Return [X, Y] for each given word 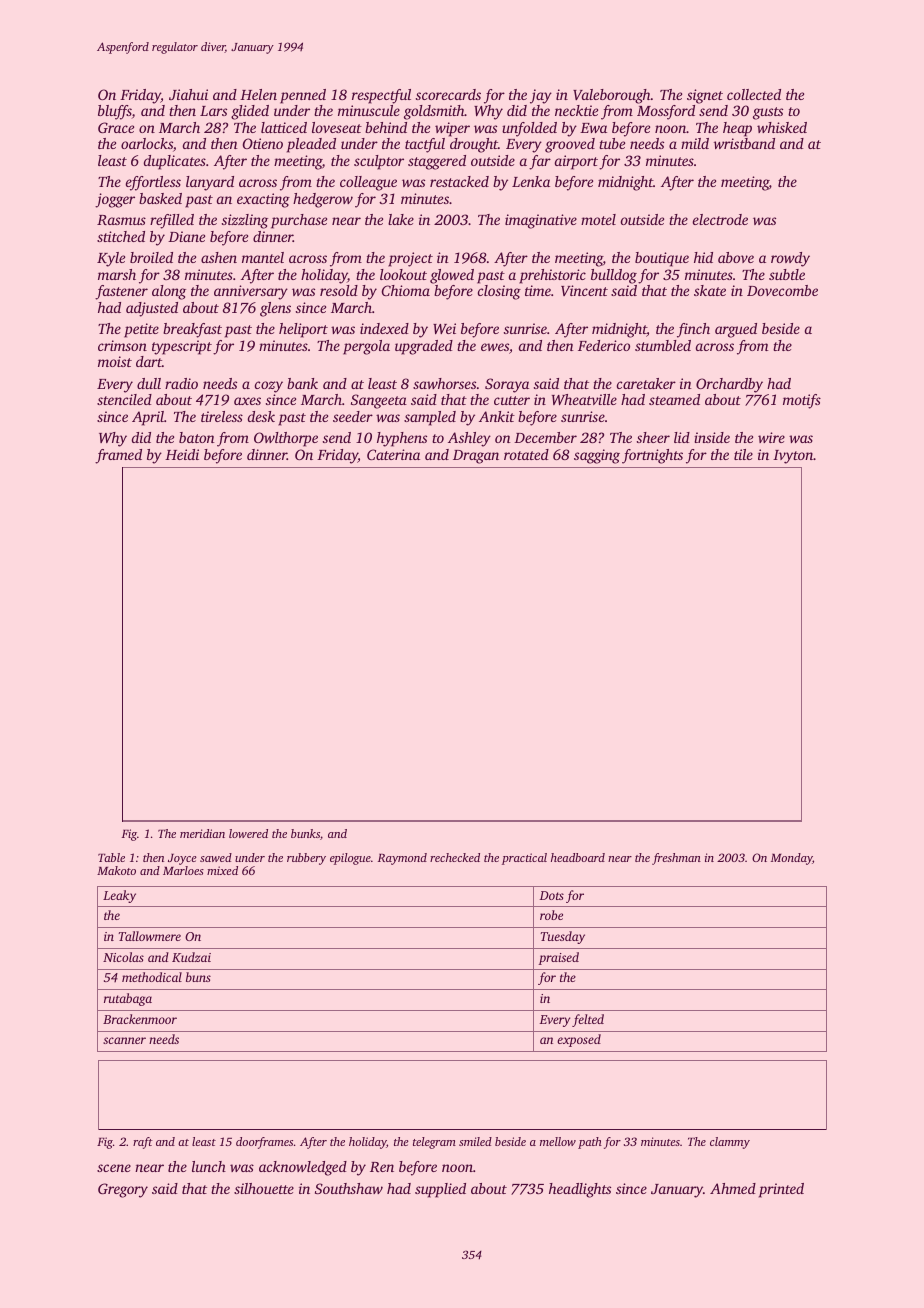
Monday [791, 859]
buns [198, 977]
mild [695, 143]
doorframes [264, 1143]
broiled [151, 257]
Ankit [497, 416]
